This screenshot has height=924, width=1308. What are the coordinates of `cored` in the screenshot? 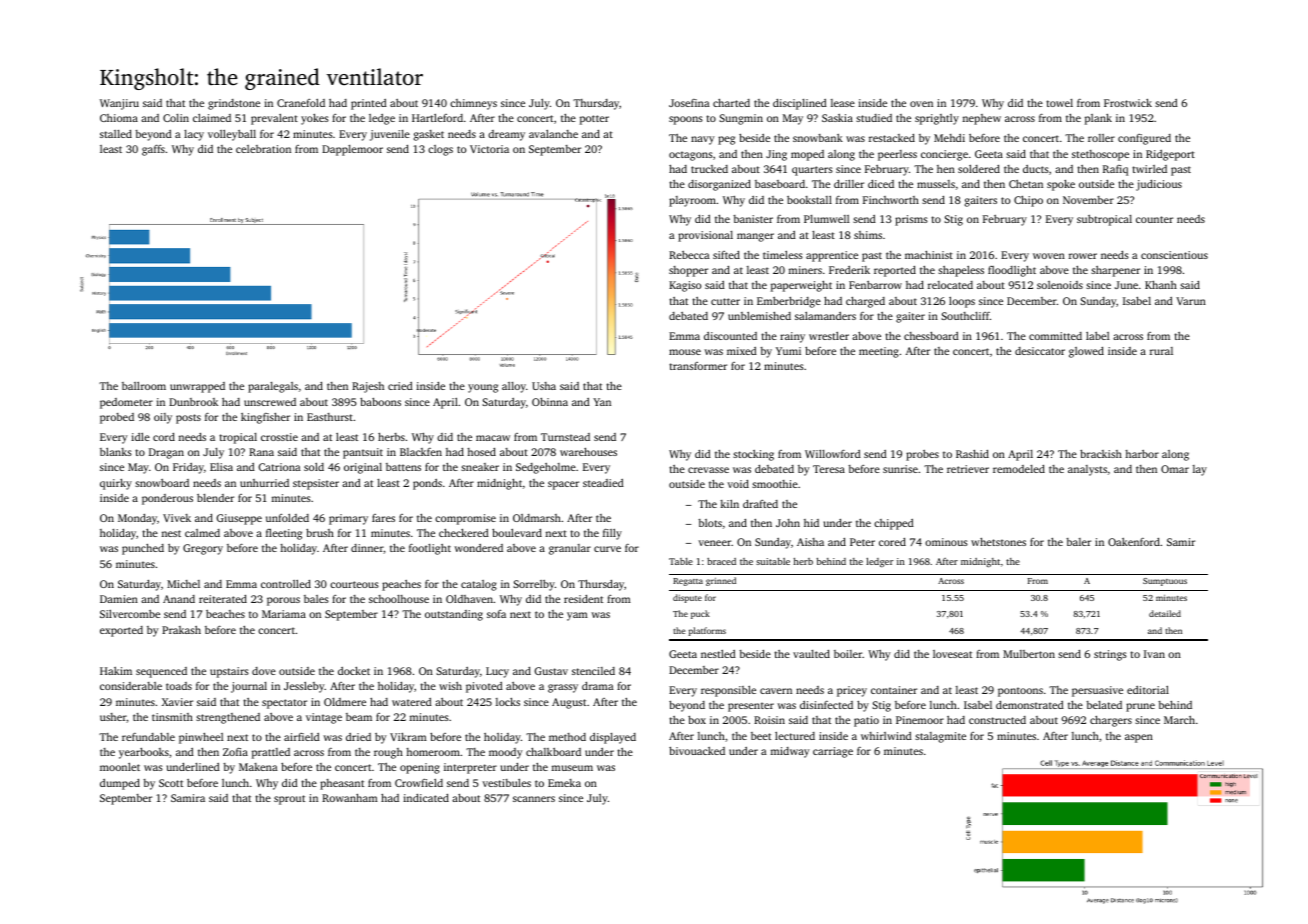 It's located at (892, 542).
